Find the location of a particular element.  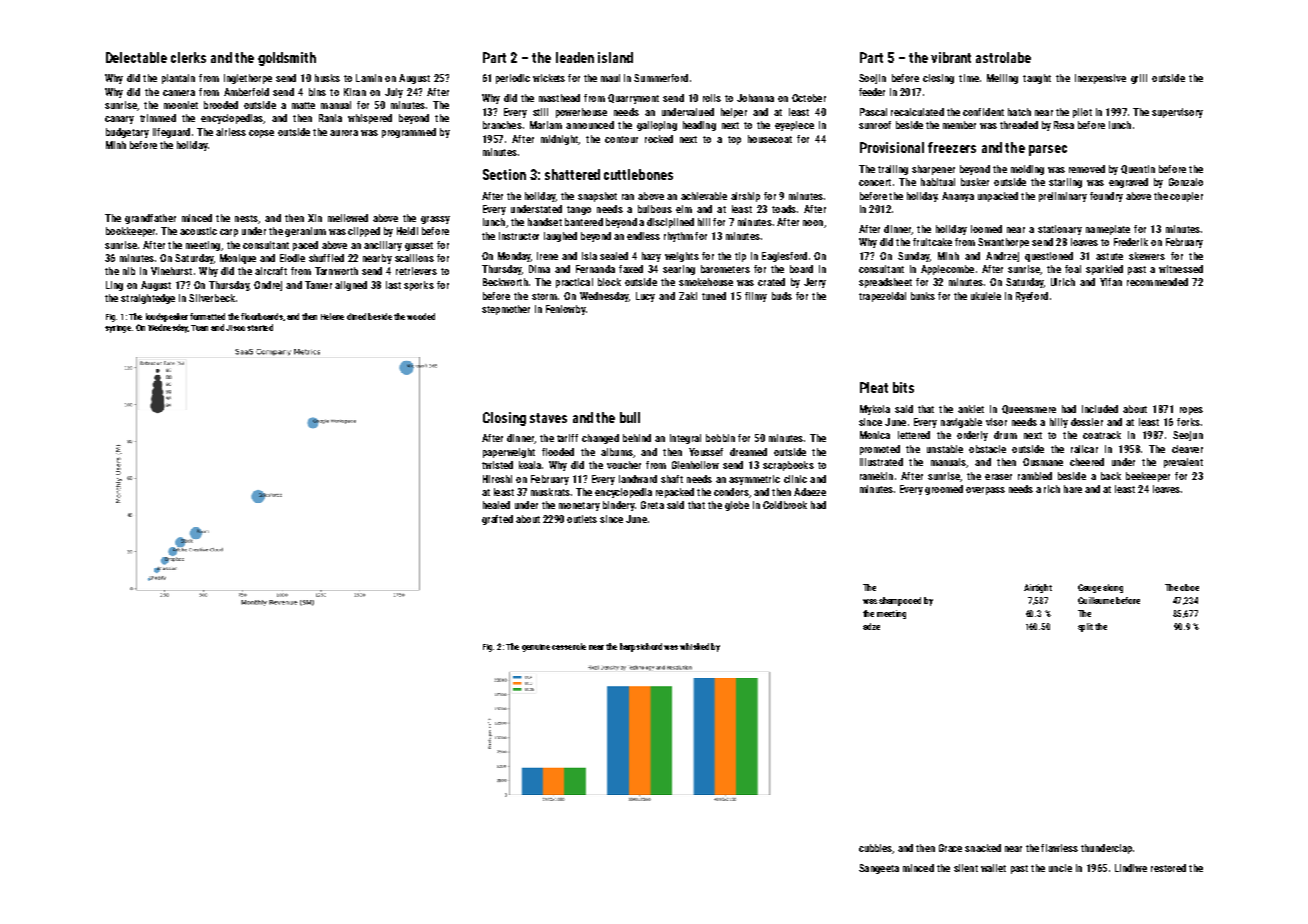

Summerford is located at coordinates (661, 78).
